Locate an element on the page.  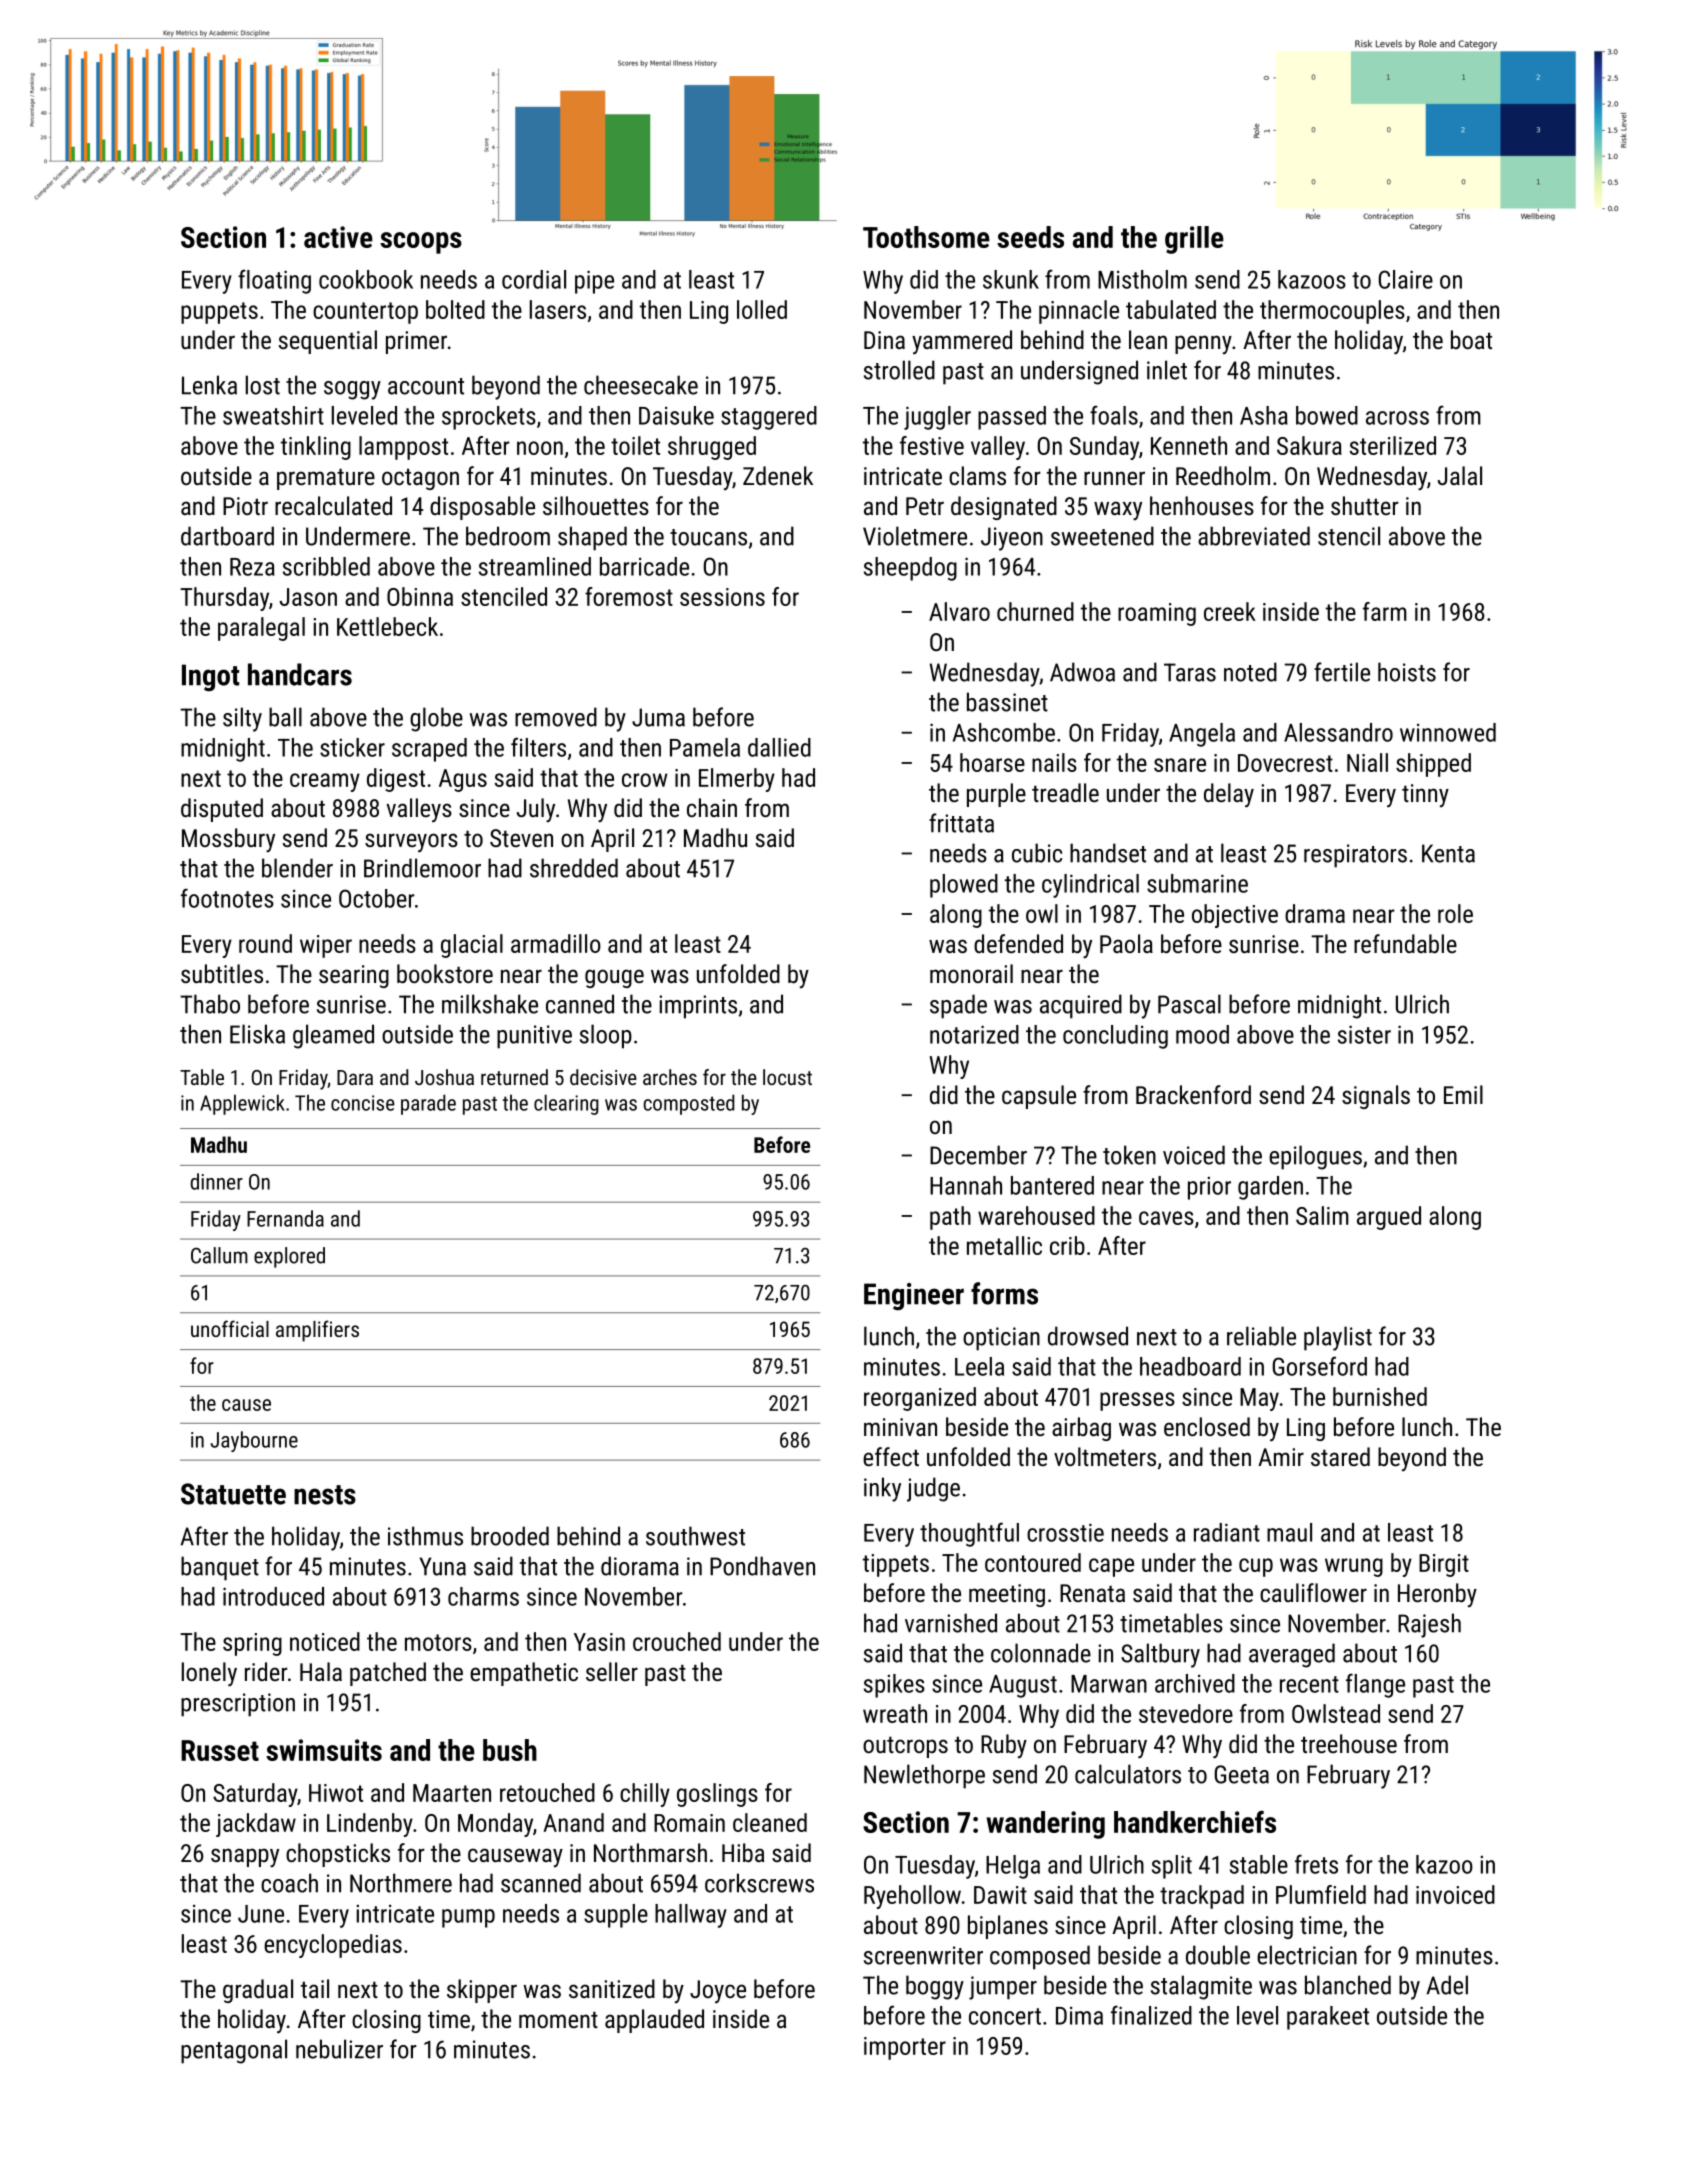
parakeet is located at coordinates (1328, 2018).
